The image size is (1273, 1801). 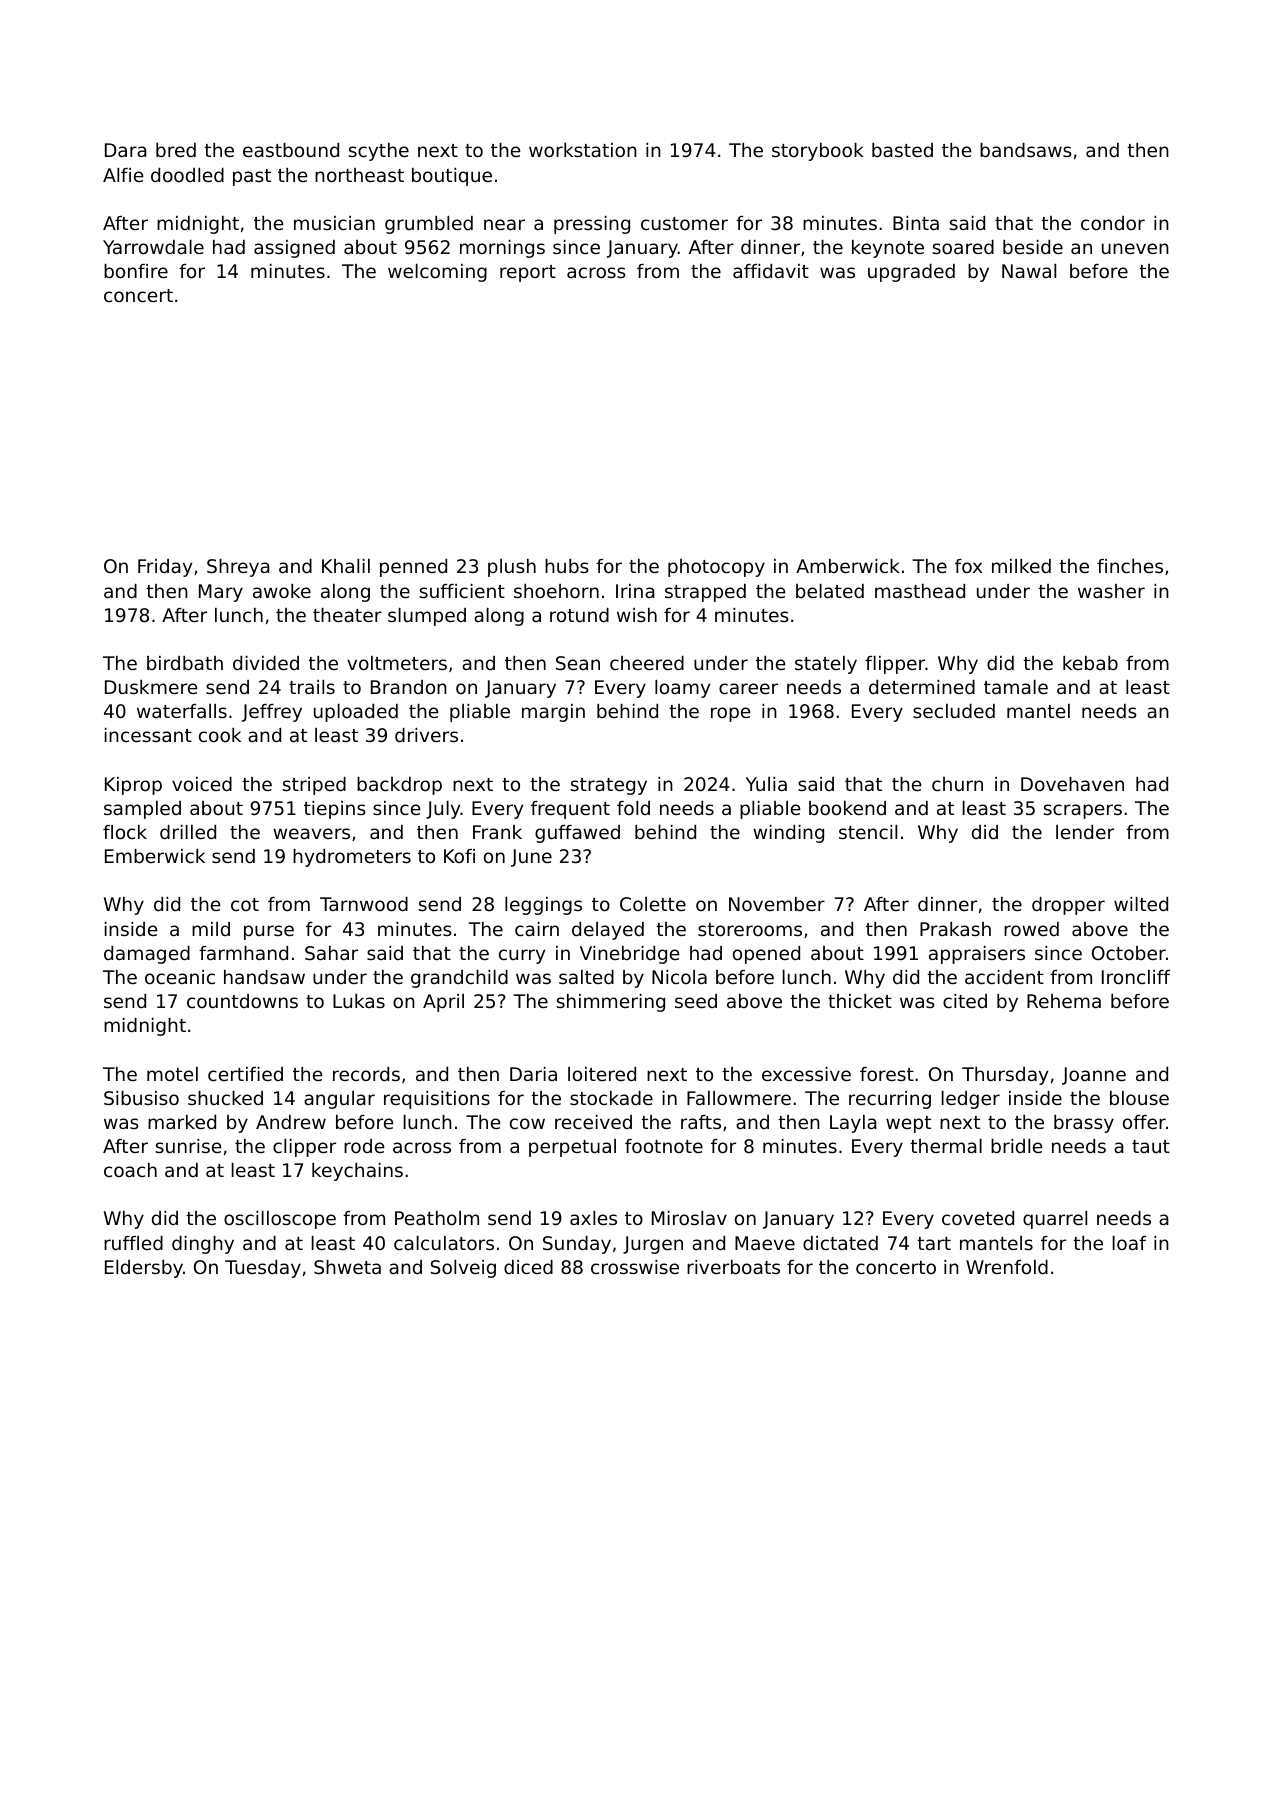 I want to click on washer, so click(x=1111, y=591).
